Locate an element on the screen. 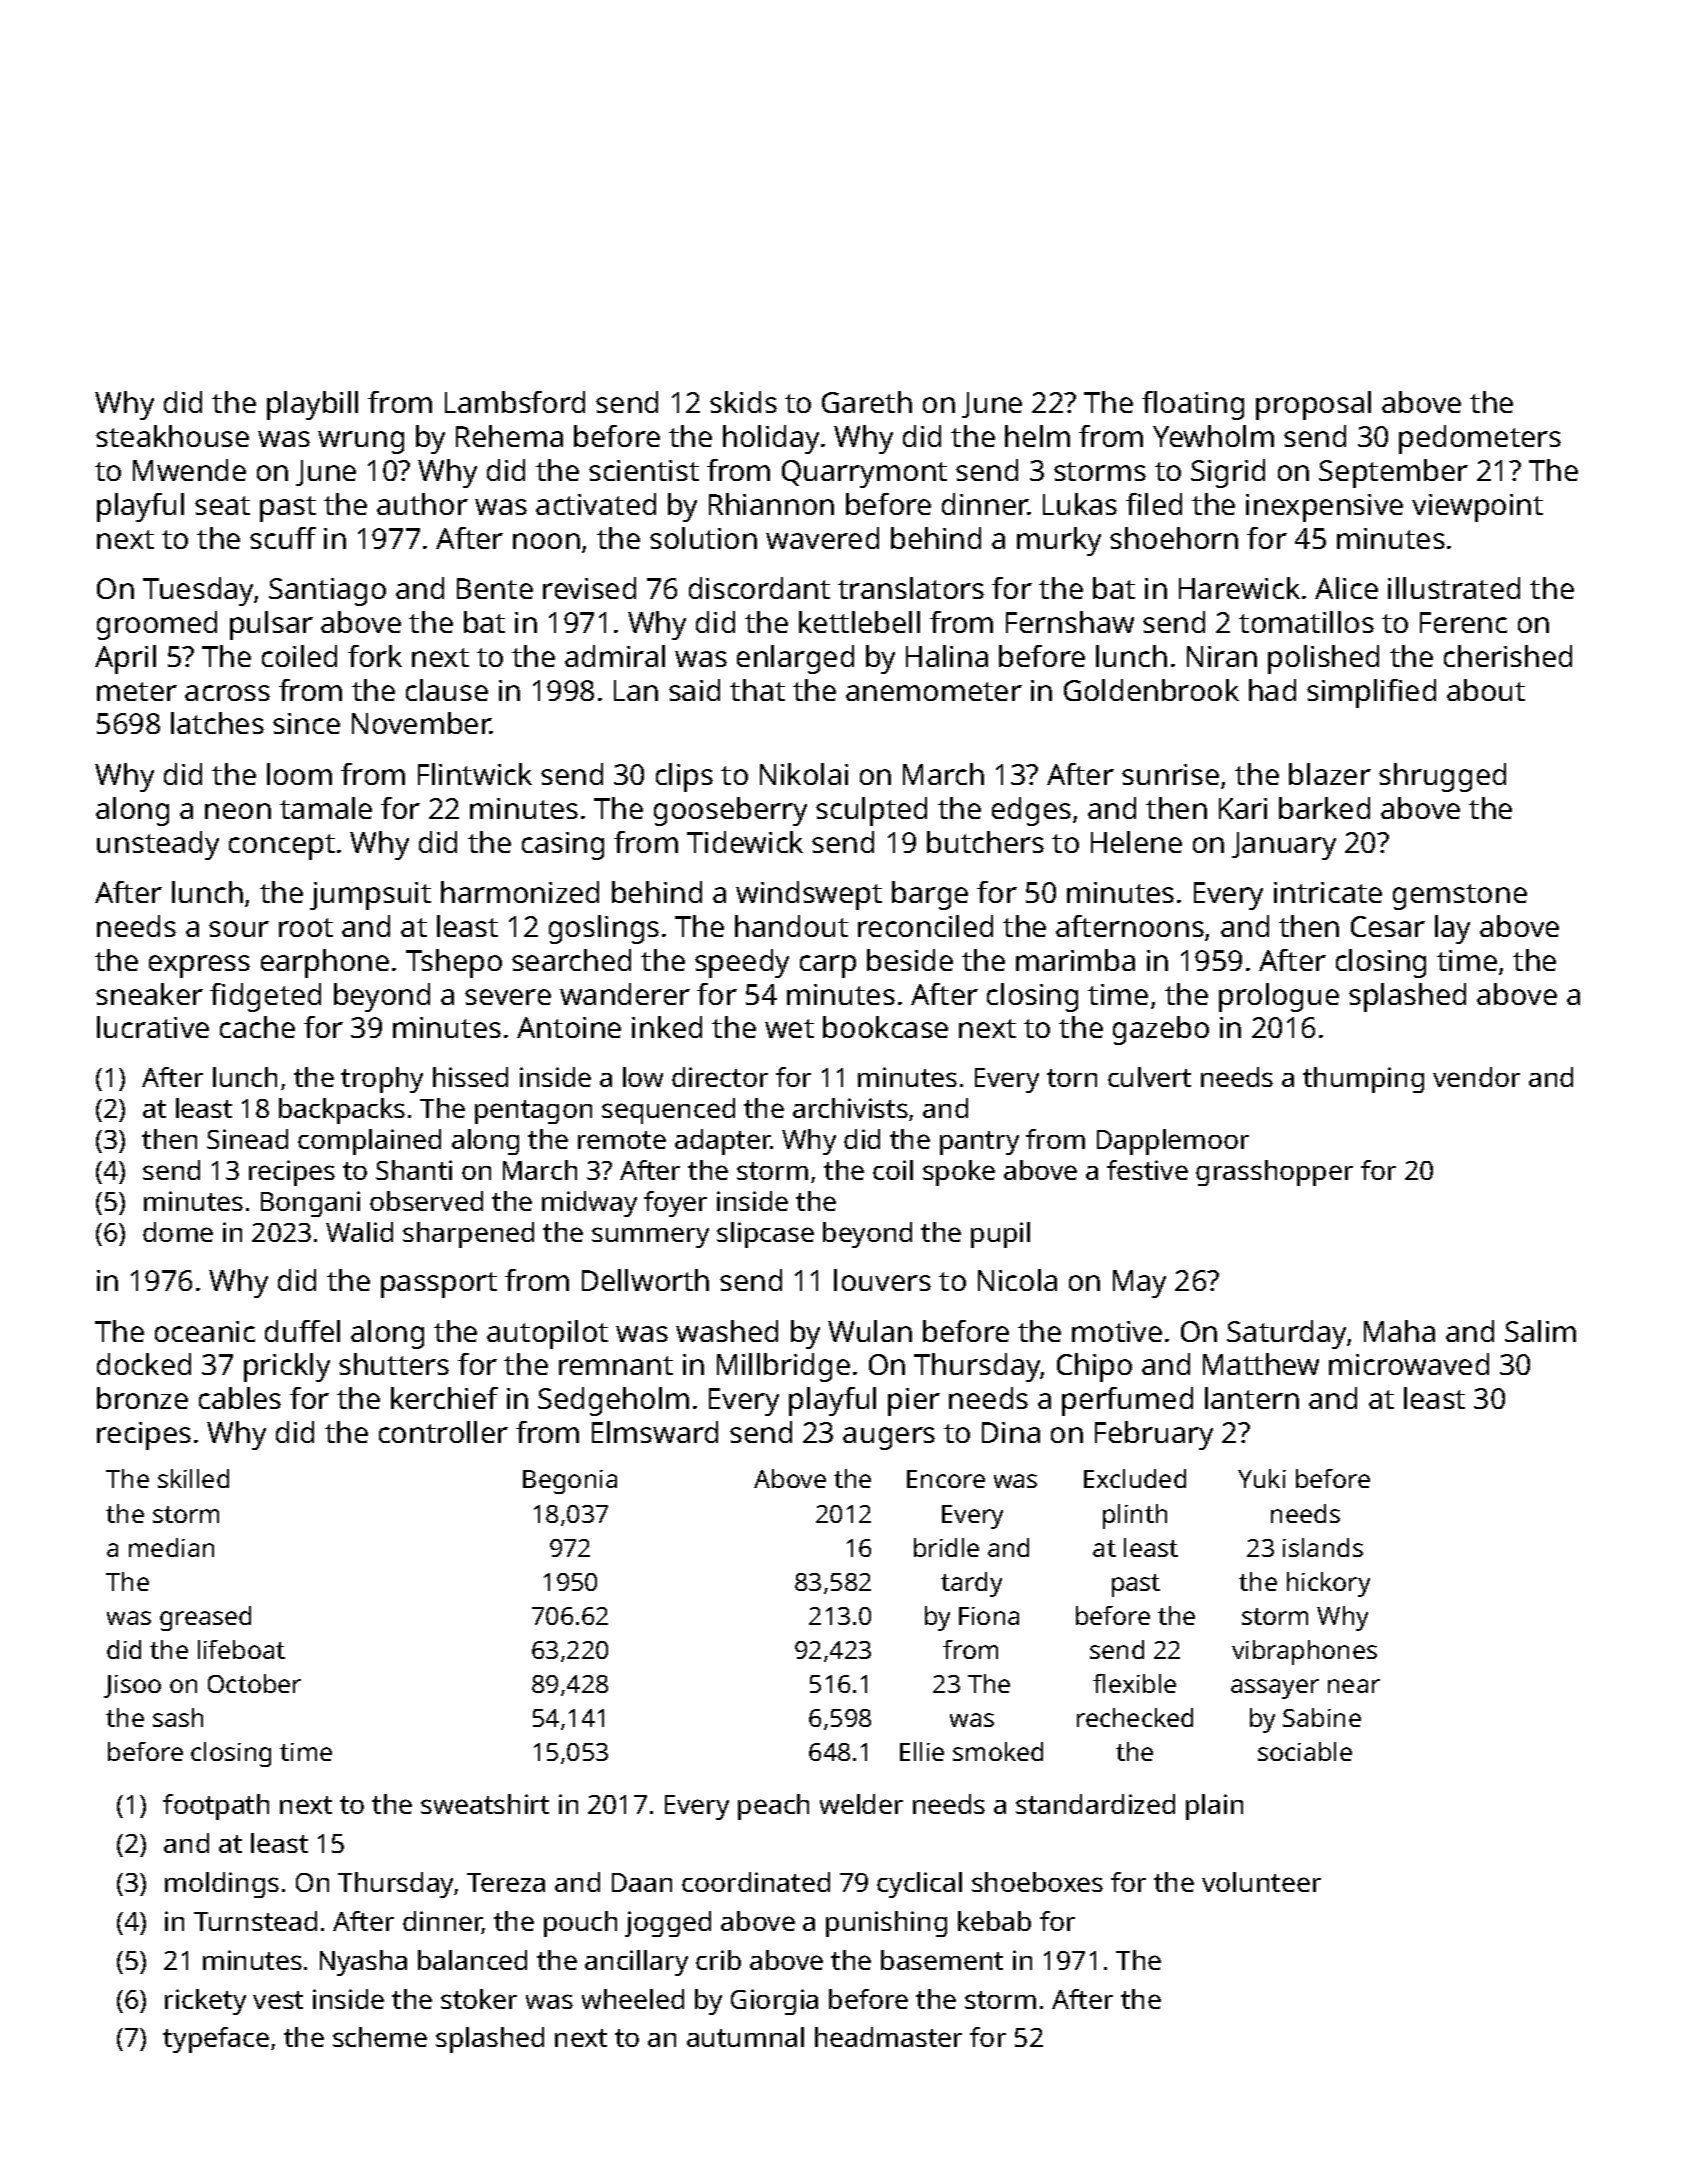 The width and height of the screenshot is (1683, 2178). Matthew is located at coordinates (1261, 1364).
